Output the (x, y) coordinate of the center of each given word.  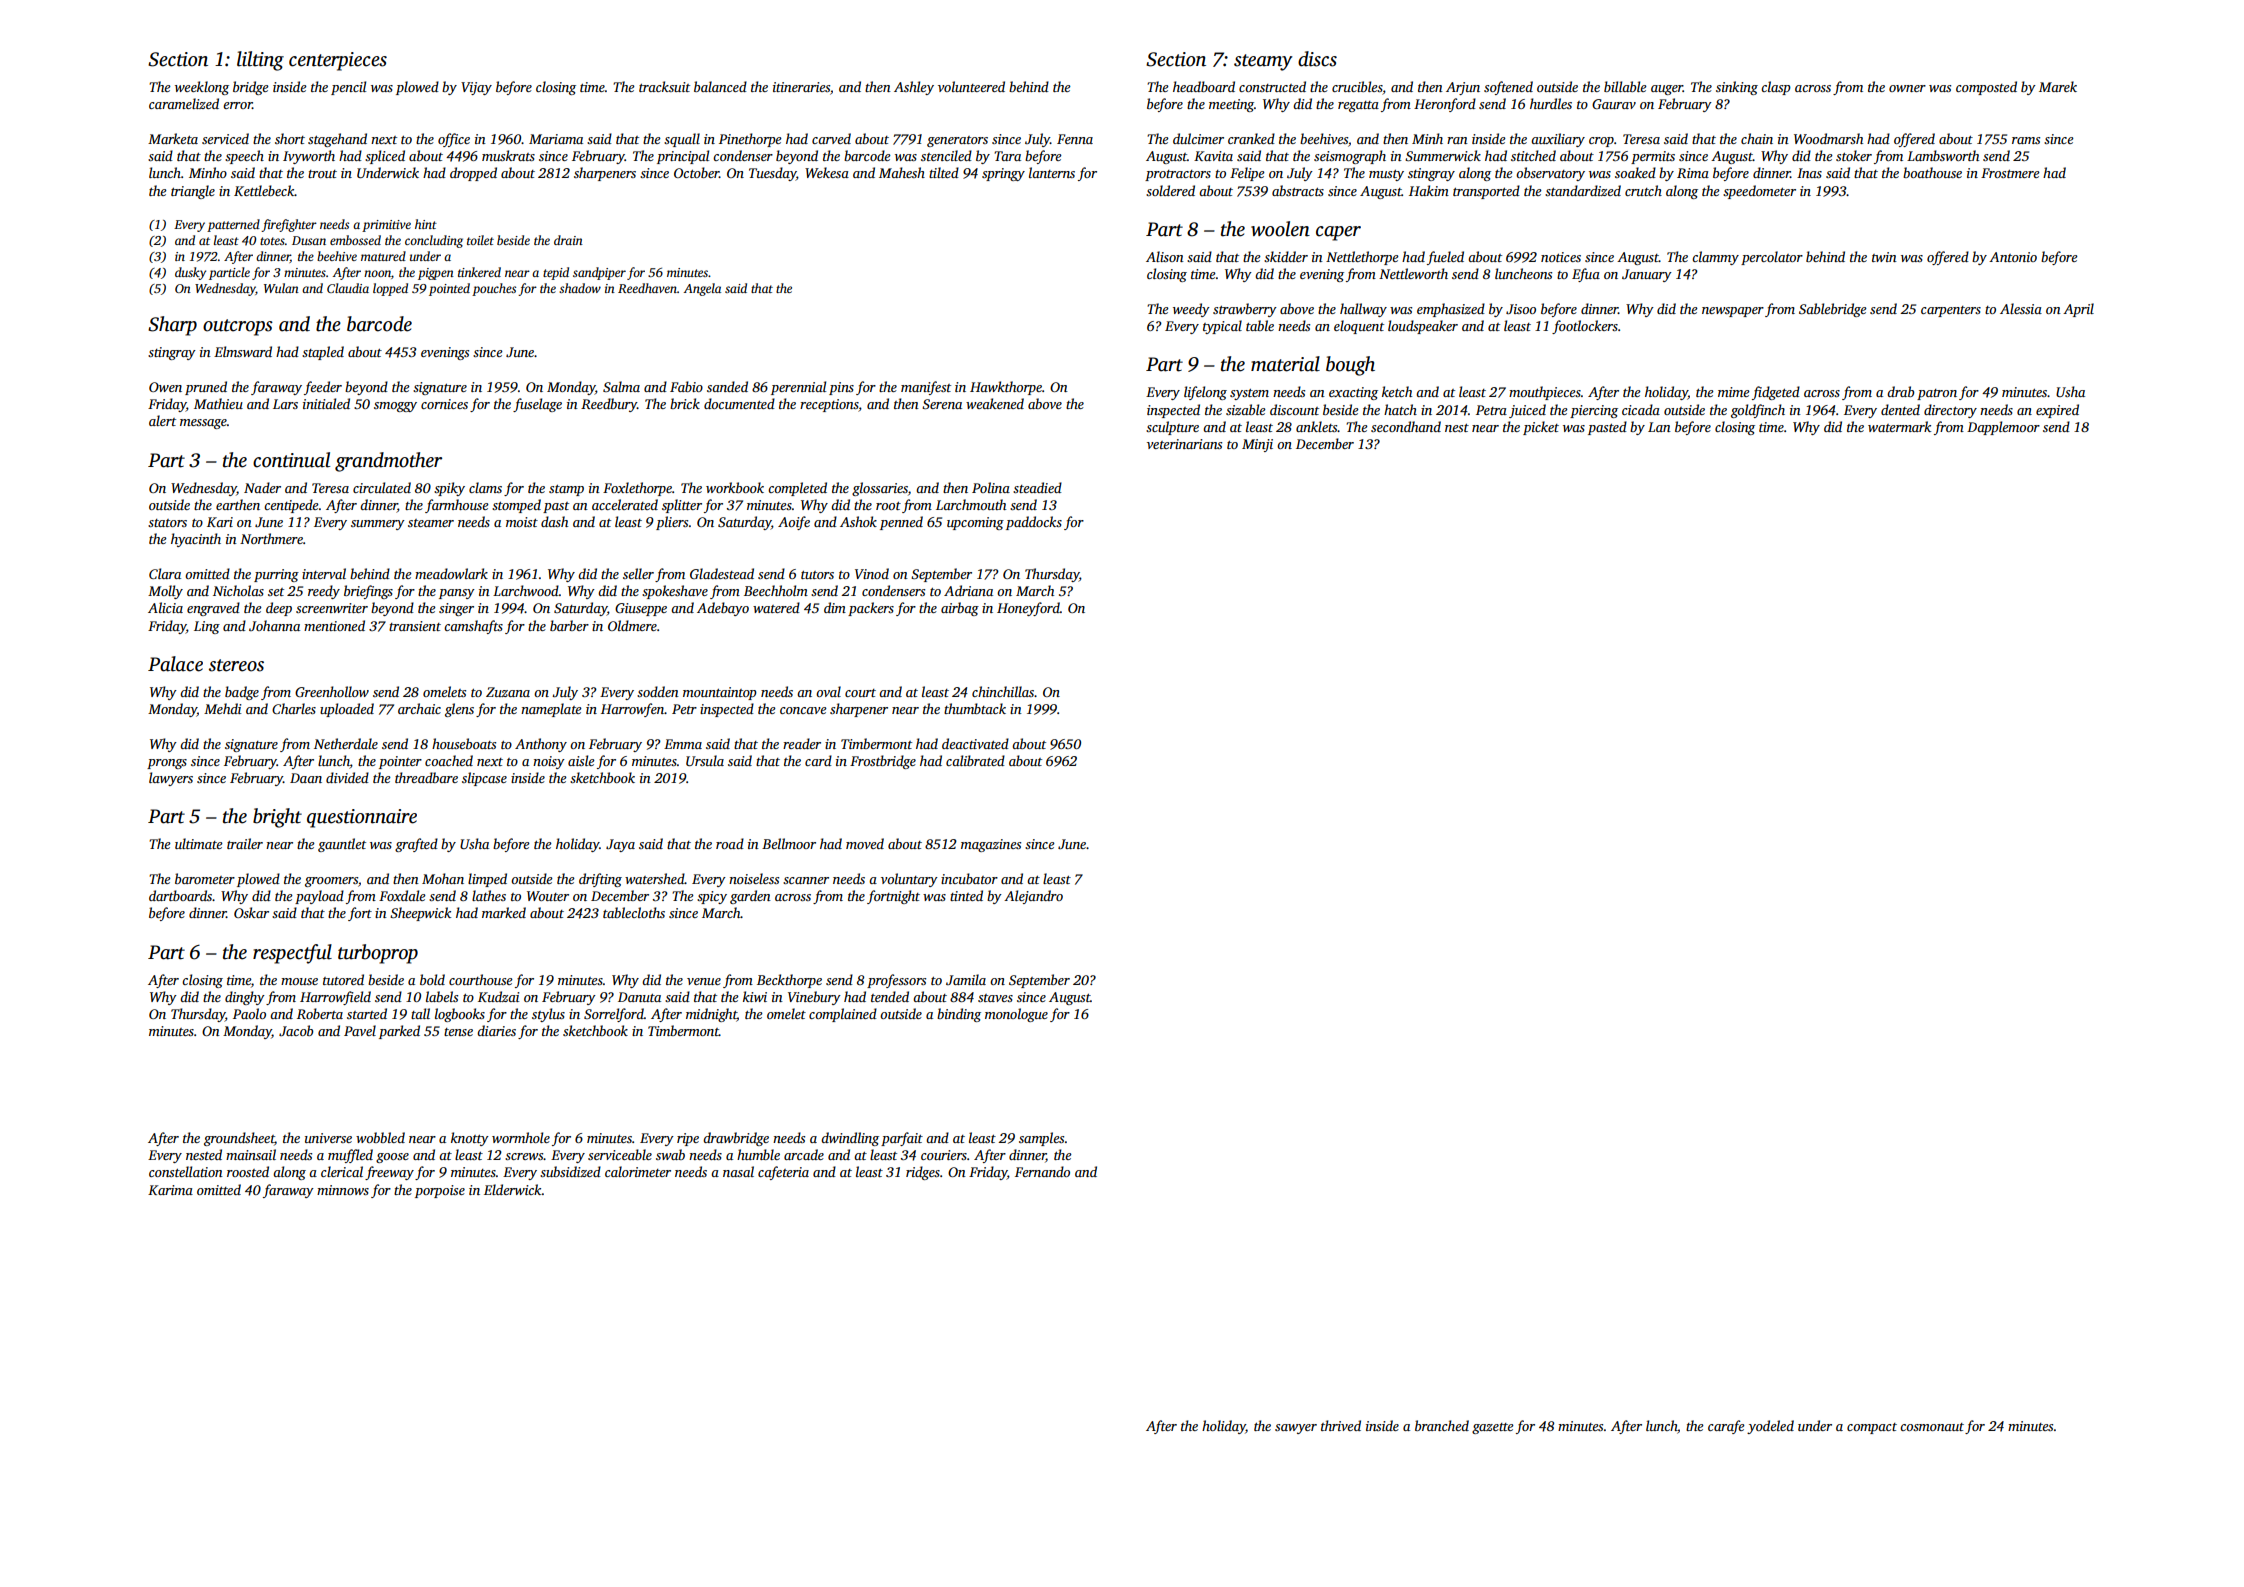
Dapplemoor (2003, 428)
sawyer (1296, 1429)
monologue (1016, 1015)
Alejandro (1033, 897)
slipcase (484, 779)
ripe (688, 1139)
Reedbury (609, 405)
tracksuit (664, 86)
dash (554, 521)
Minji (1257, 445)
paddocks (1034, 523)
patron (1937, 394)
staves (995, 998)
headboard (1204, 86)
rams (2026, 140)
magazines (991, 845)
